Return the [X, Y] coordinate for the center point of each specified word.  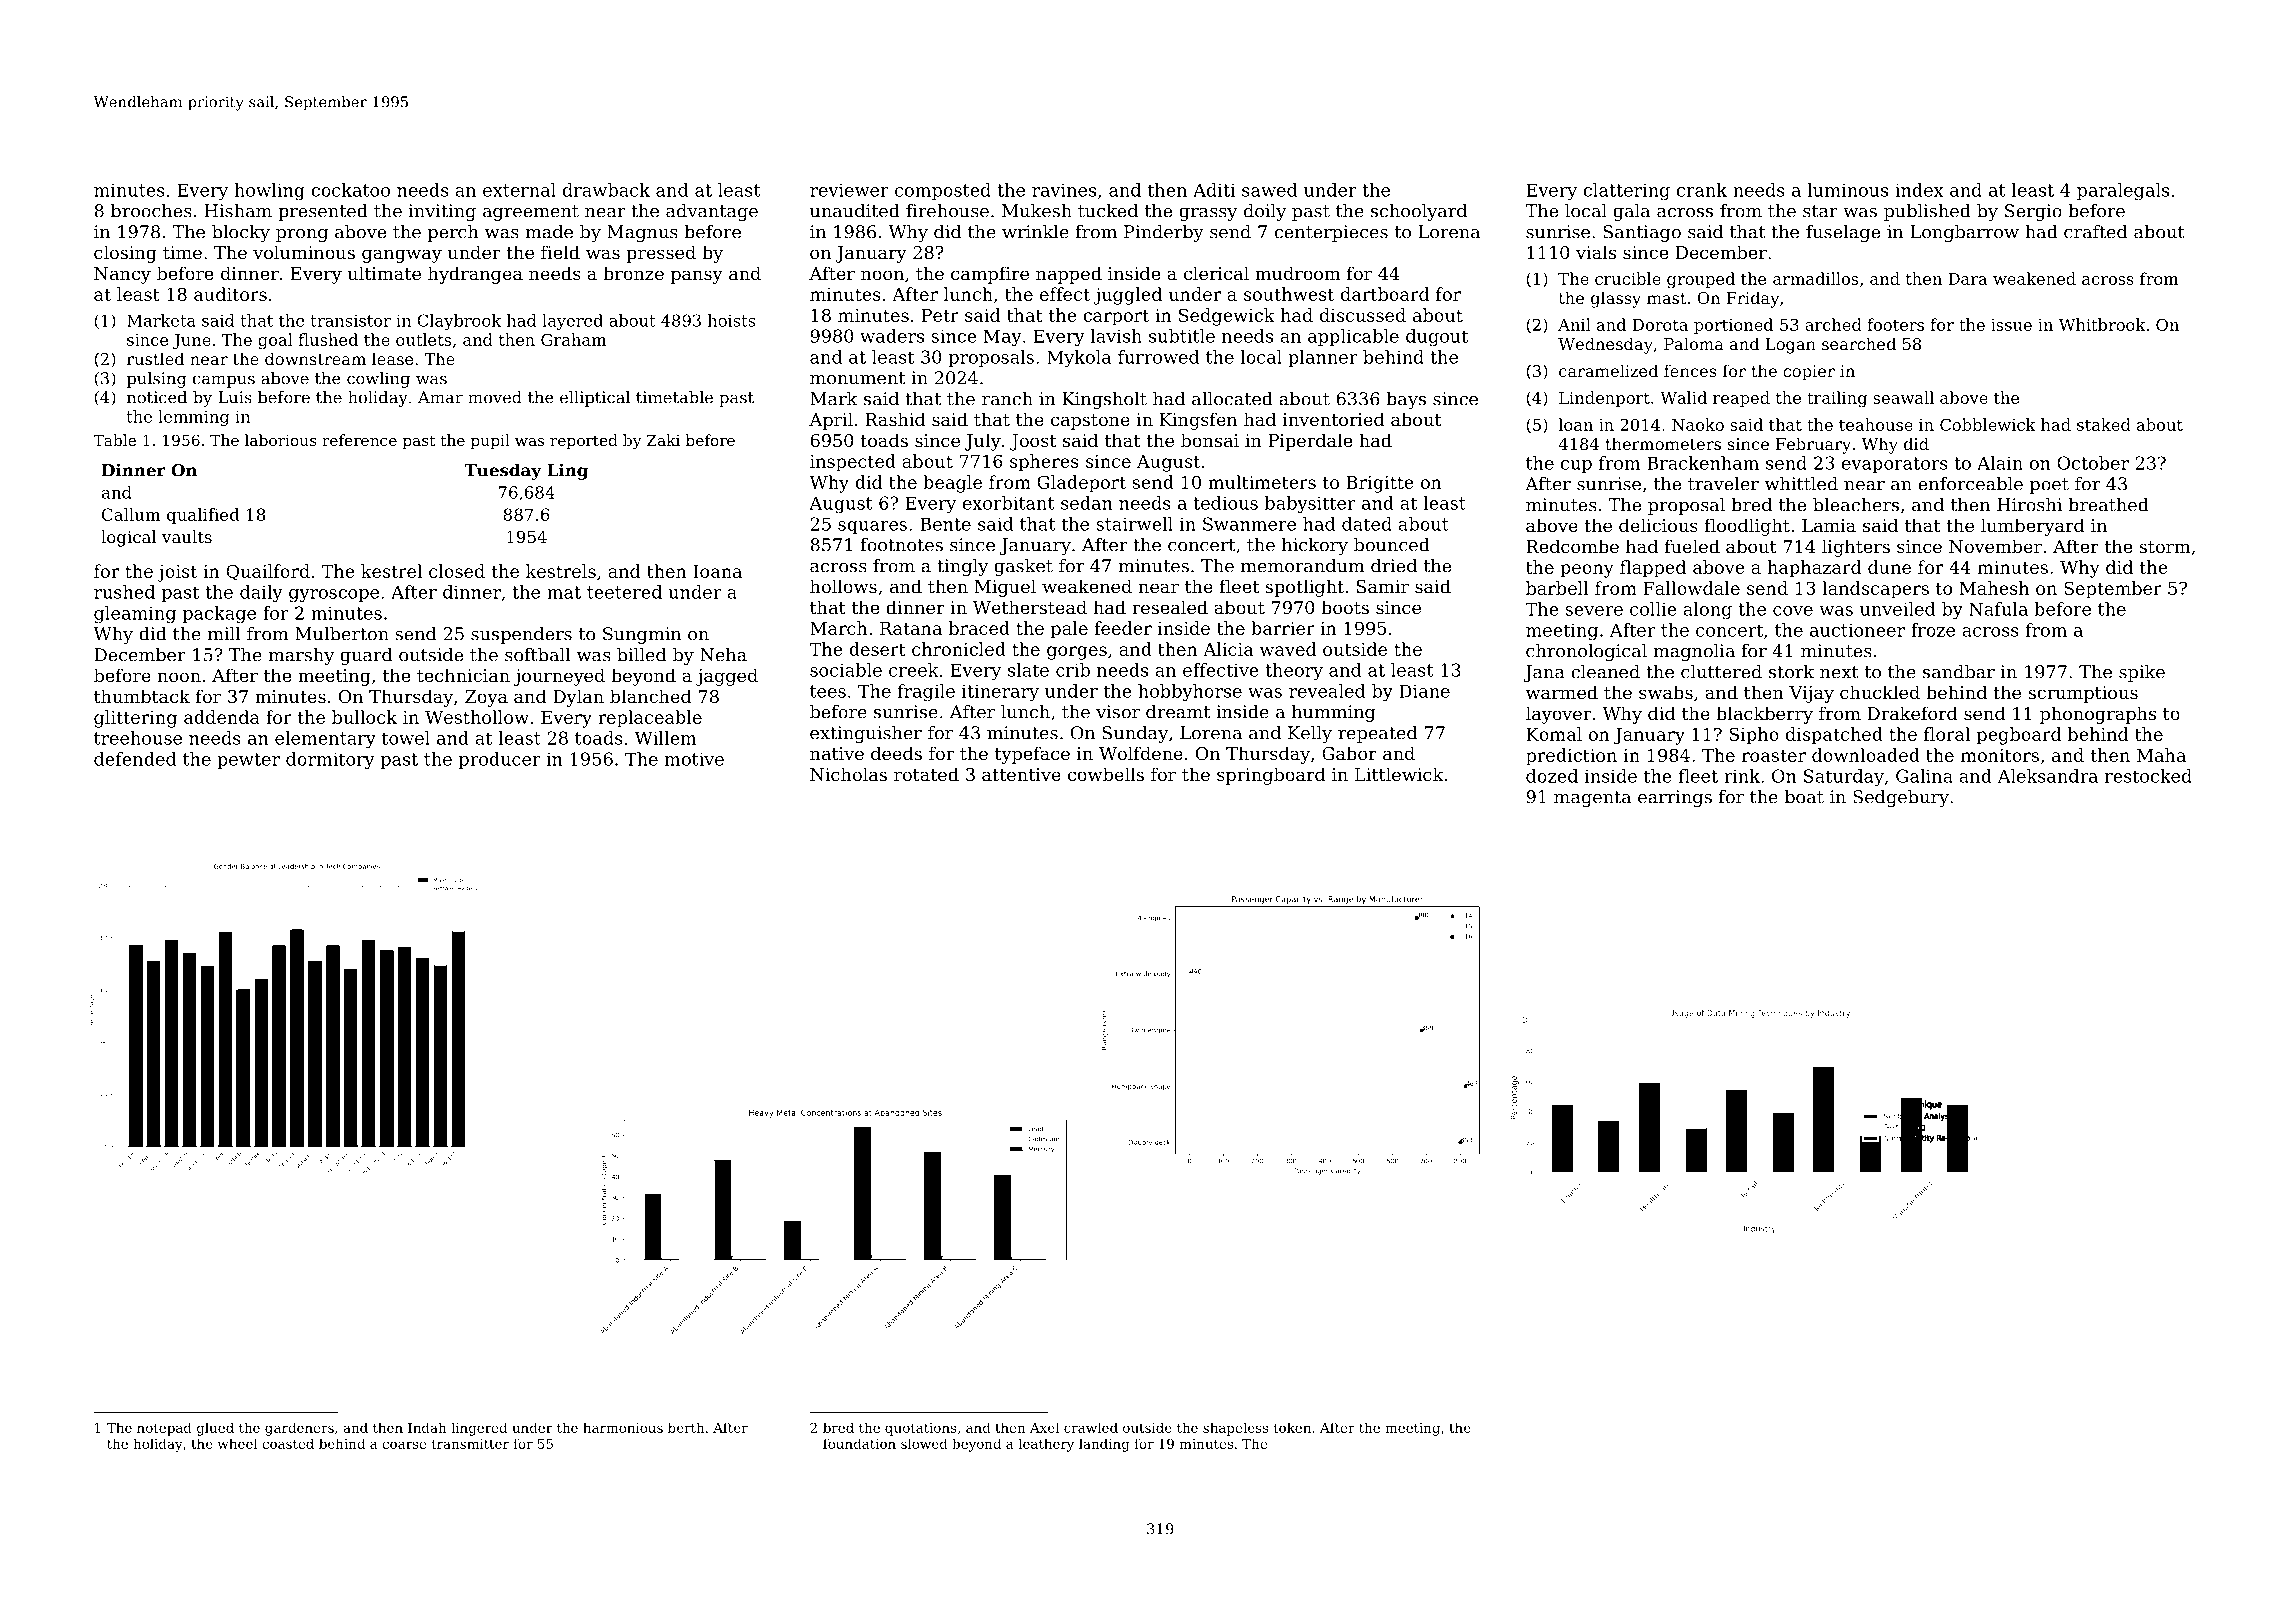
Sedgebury [1901, 798]
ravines [1064, 190]
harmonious [623, 1427]
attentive [1021, 774]
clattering [1626, 191]
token [1292, 1427]
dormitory [330, 760]
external [519, 190]
